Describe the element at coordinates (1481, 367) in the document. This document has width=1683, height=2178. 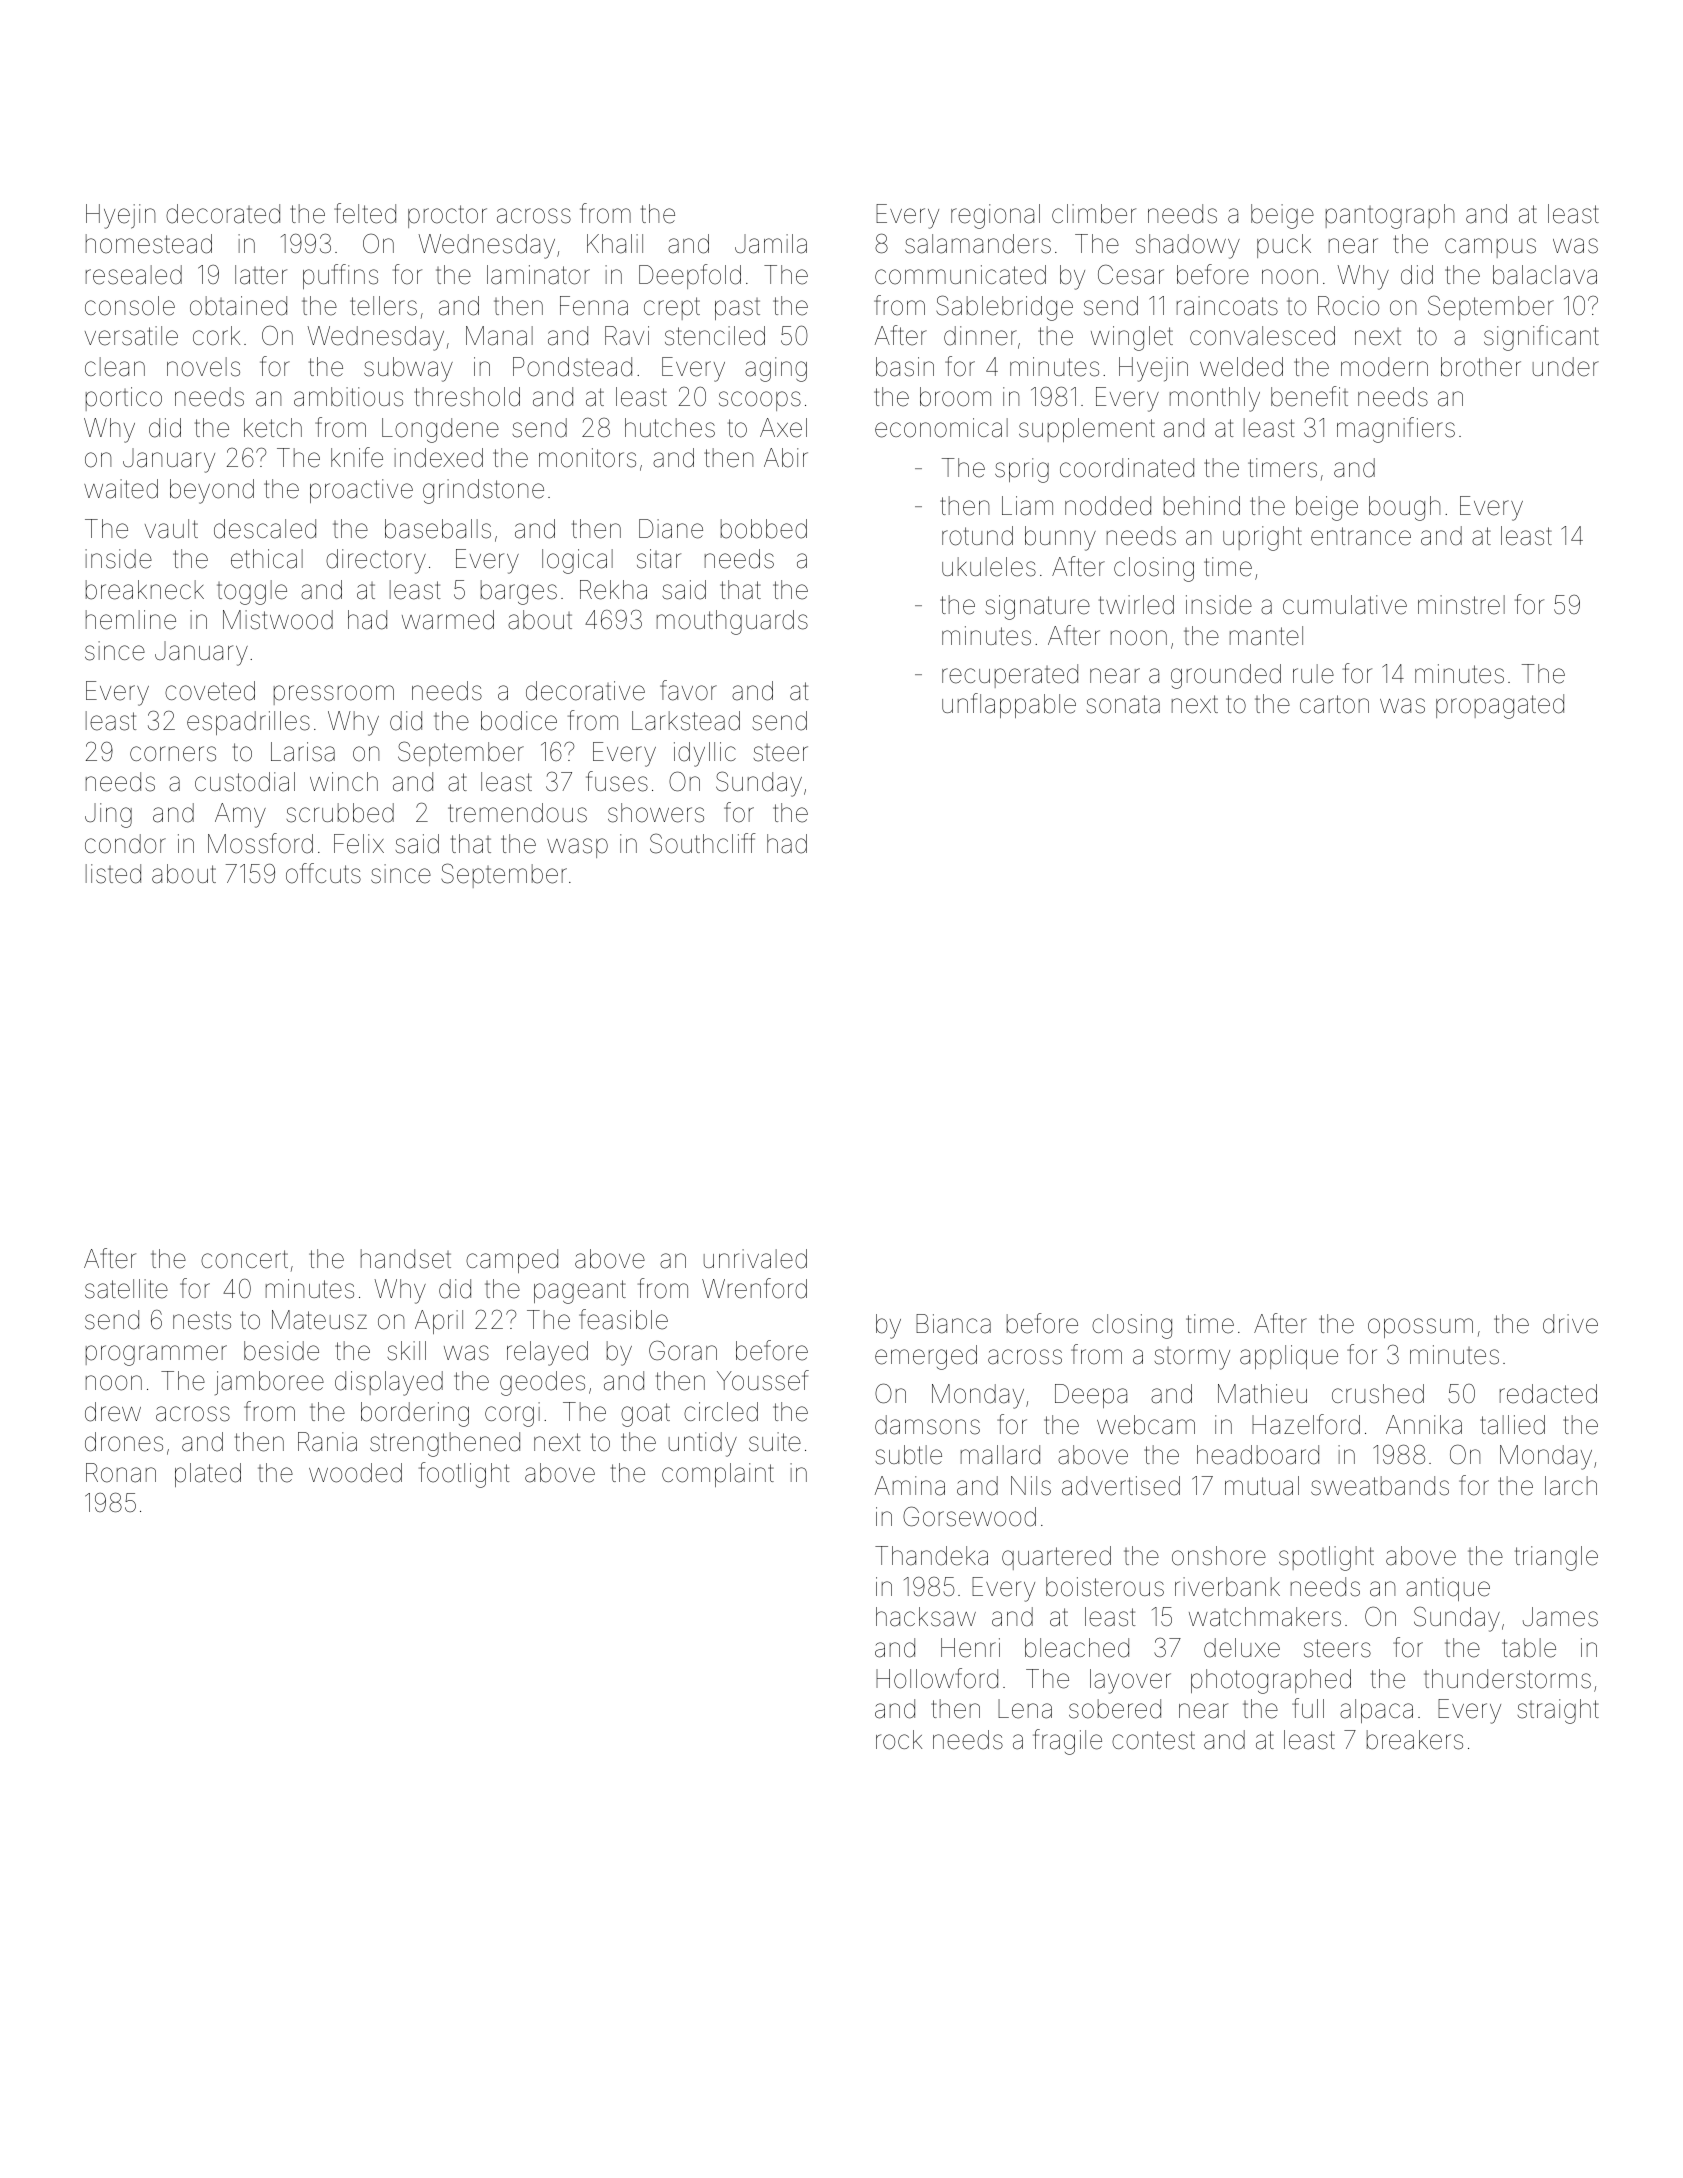
I see `brother` at that location.
